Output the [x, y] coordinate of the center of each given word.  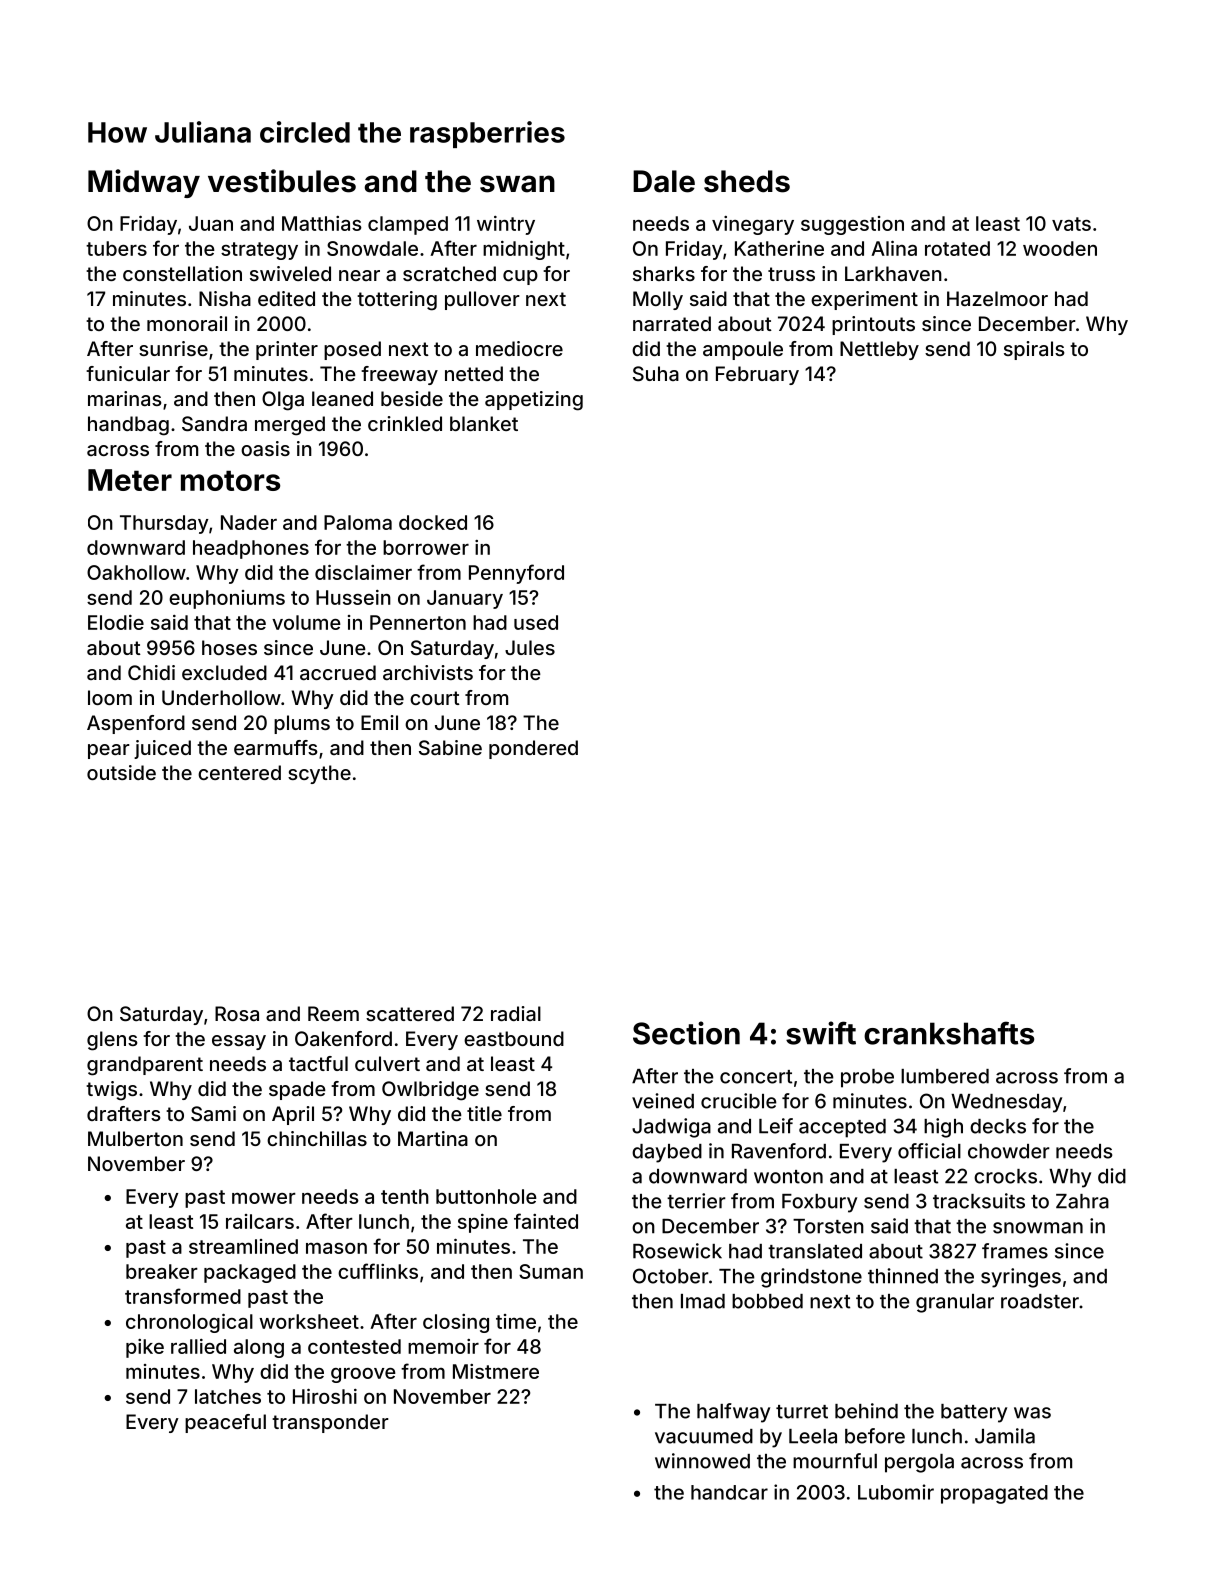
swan [517, 184]
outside [121, 772]
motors [230, 480]
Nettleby [879, 350]
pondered [533, 749]
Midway [144, 183]
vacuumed [704, 1436]
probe [867, 1078]
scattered [410, 1013]
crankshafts [949, 1033]
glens [112, 1041]
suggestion [852, 225]
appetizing [534, 401]
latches [228, 1396]
